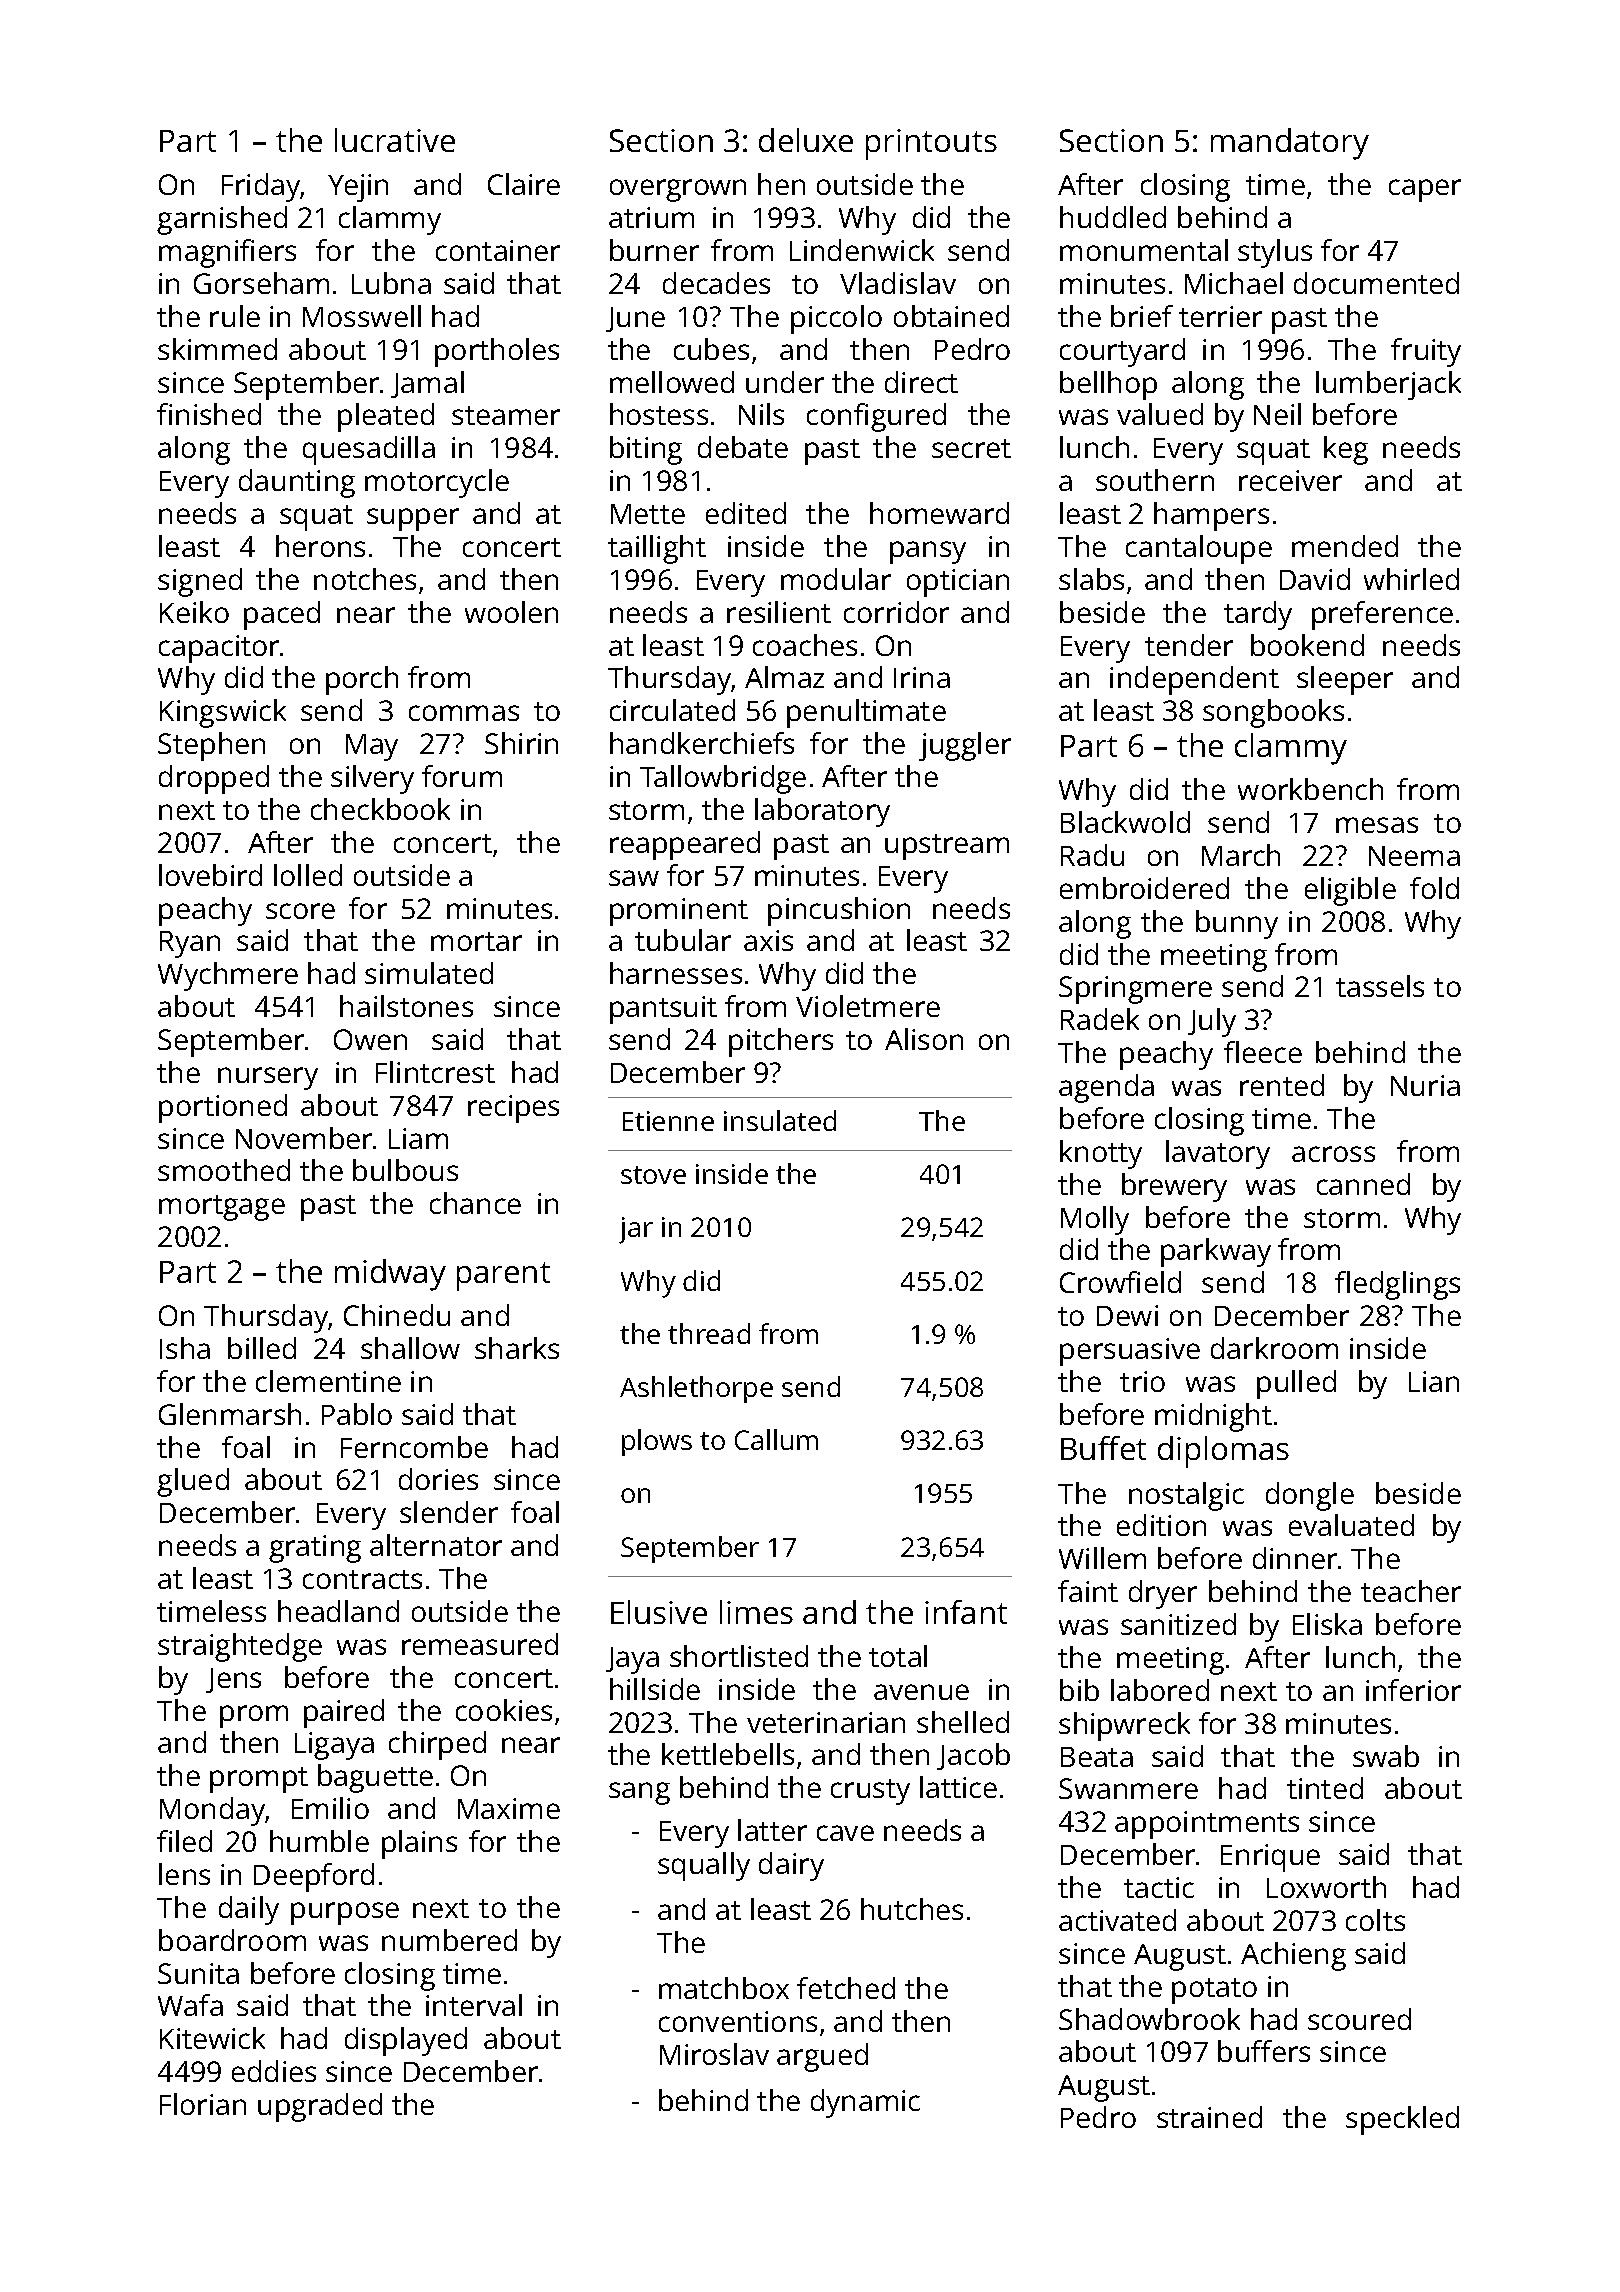  I want to click on hutches, so click(912, 1909).
